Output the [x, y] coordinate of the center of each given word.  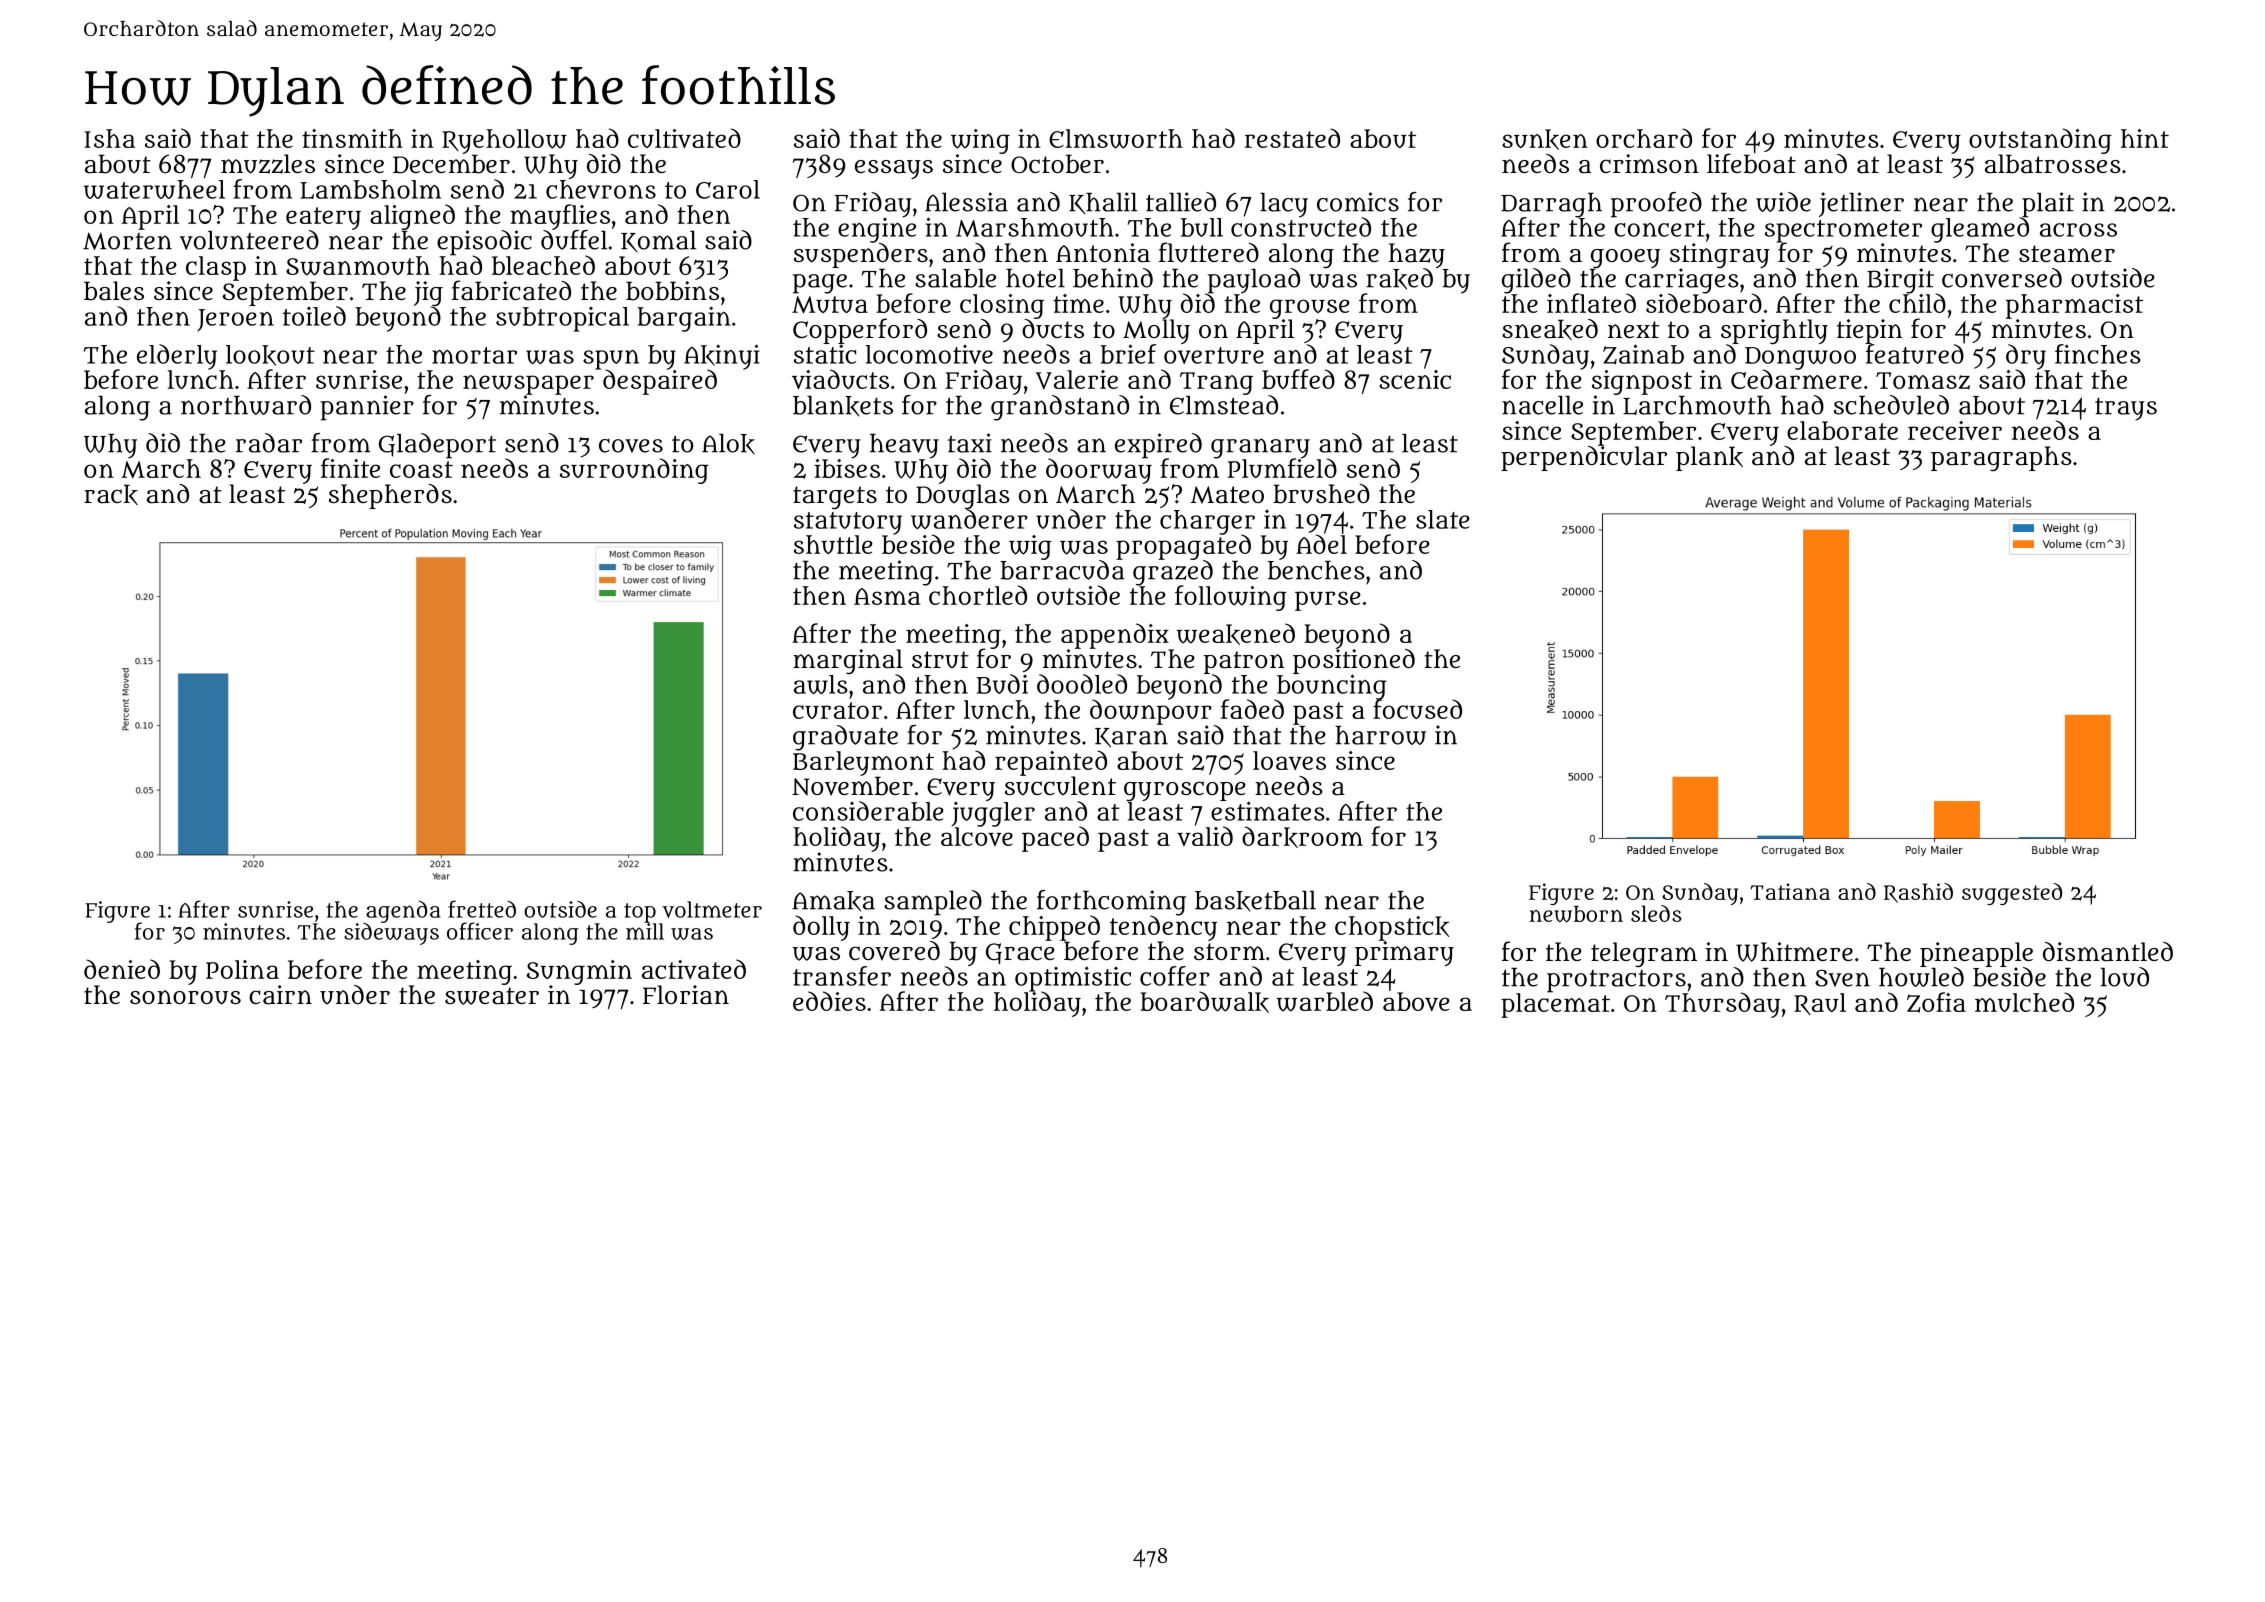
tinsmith [352, 138]
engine [877, 230]
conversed [2002, 278]
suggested [2012, 894]
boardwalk [1204, 1002]
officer [480, 931]
